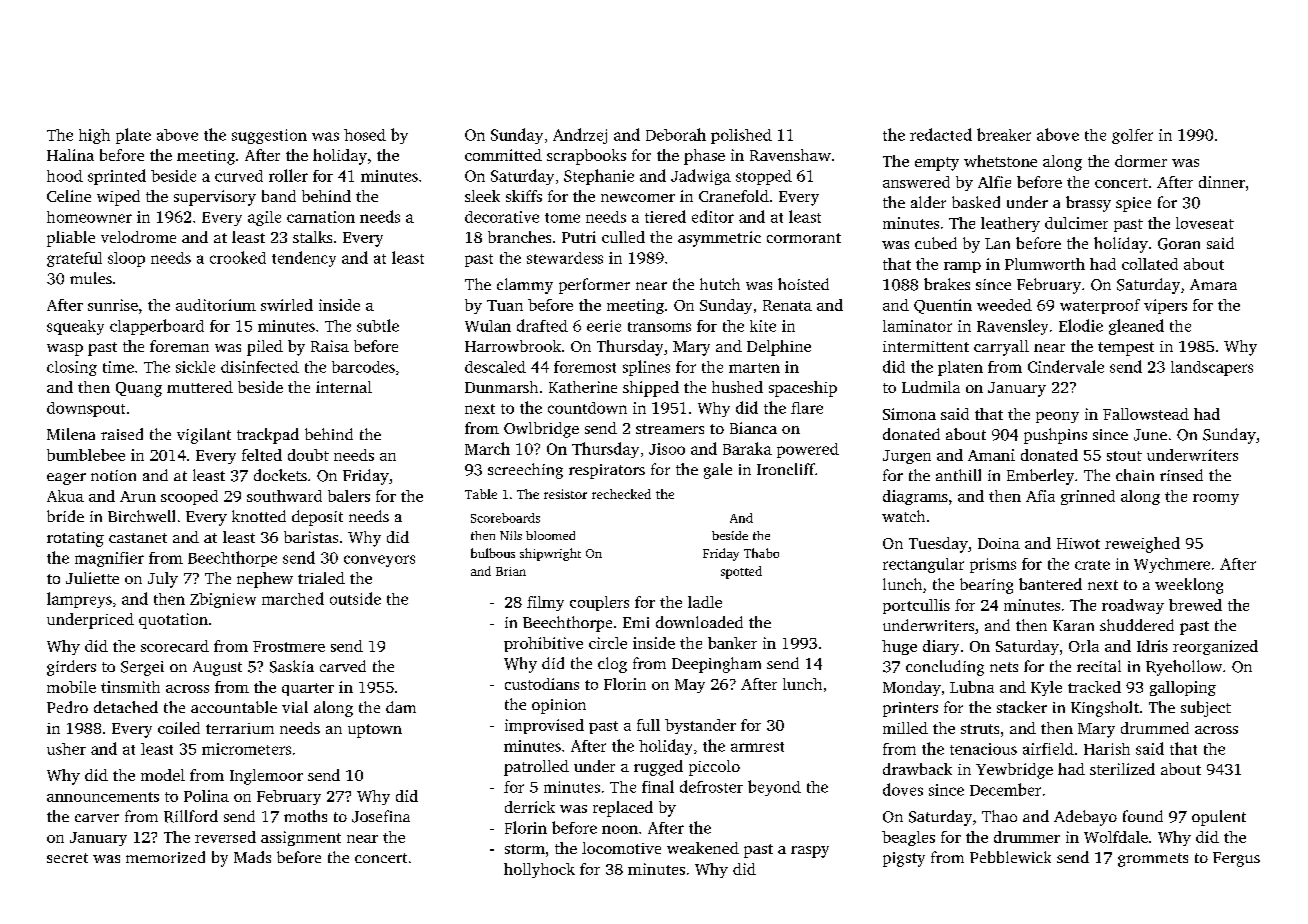  Describe the element at coordinates (91, 278) in the document. I see `mules` at that location.
